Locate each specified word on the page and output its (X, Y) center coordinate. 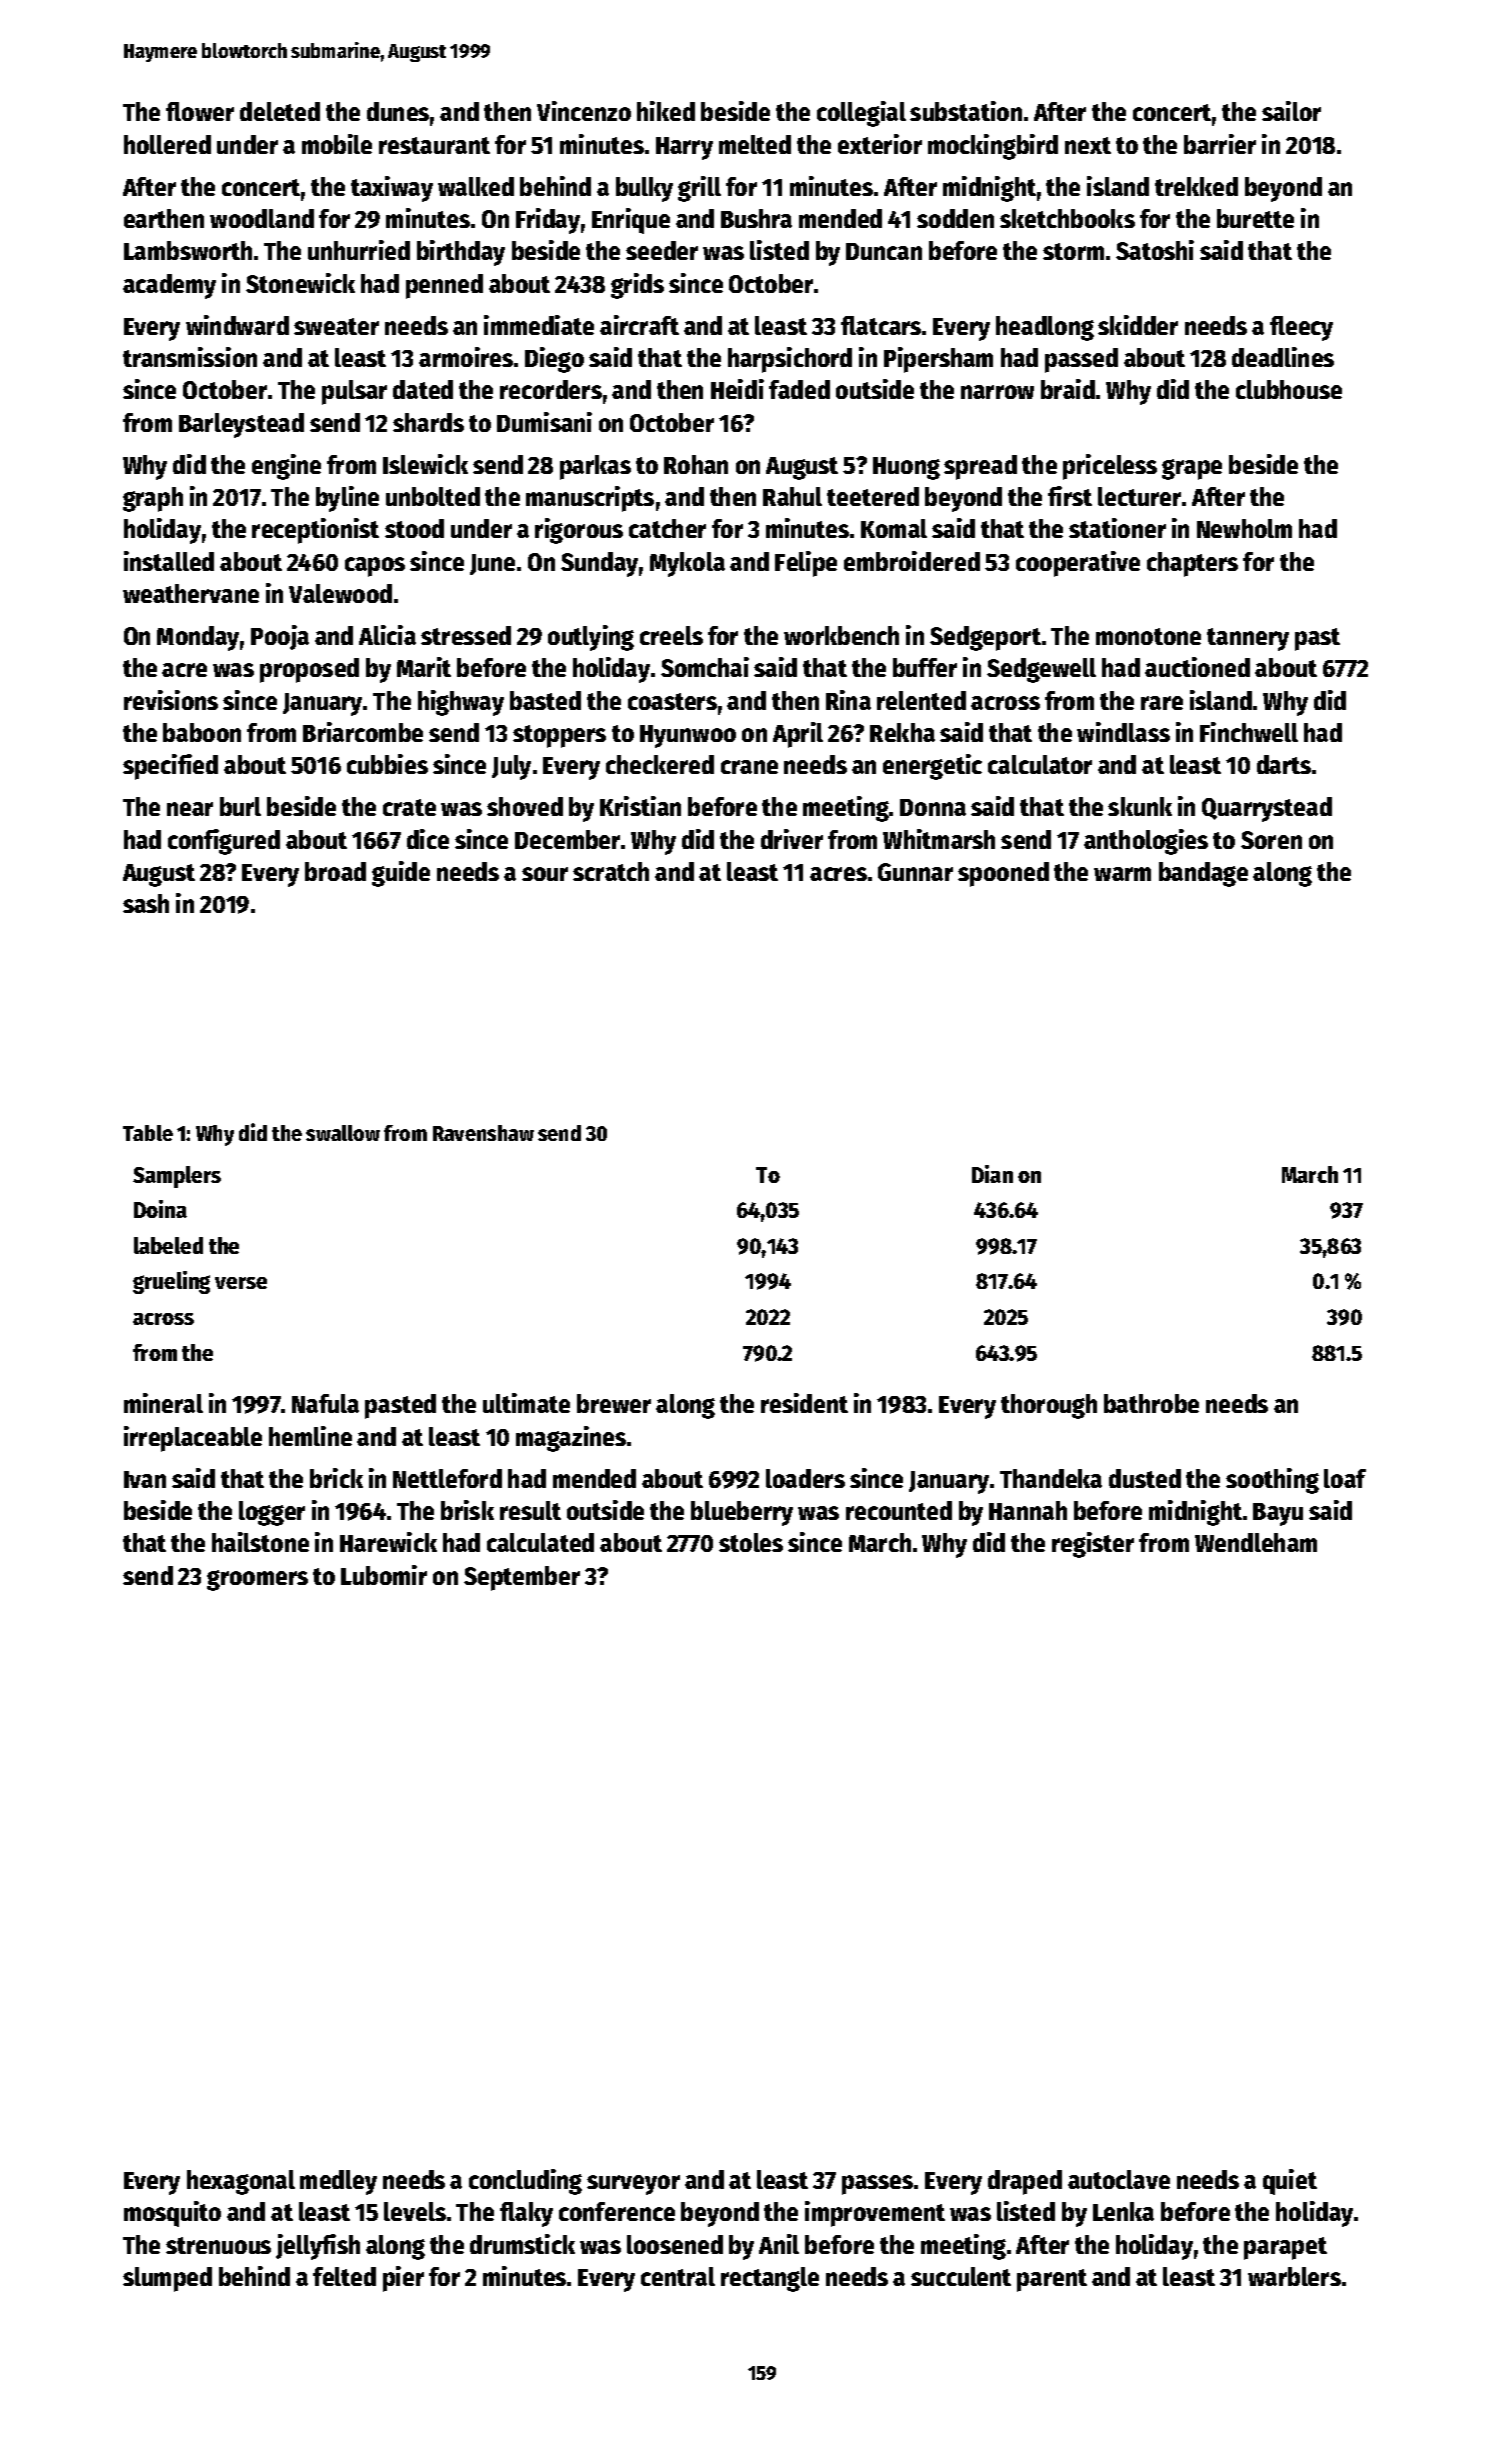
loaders (805, 1478)
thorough (1049, 1406)
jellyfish (318, 2247)
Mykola (687, 564)
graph (153, 499)
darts (1284, 764)
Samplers (177, 1177)
